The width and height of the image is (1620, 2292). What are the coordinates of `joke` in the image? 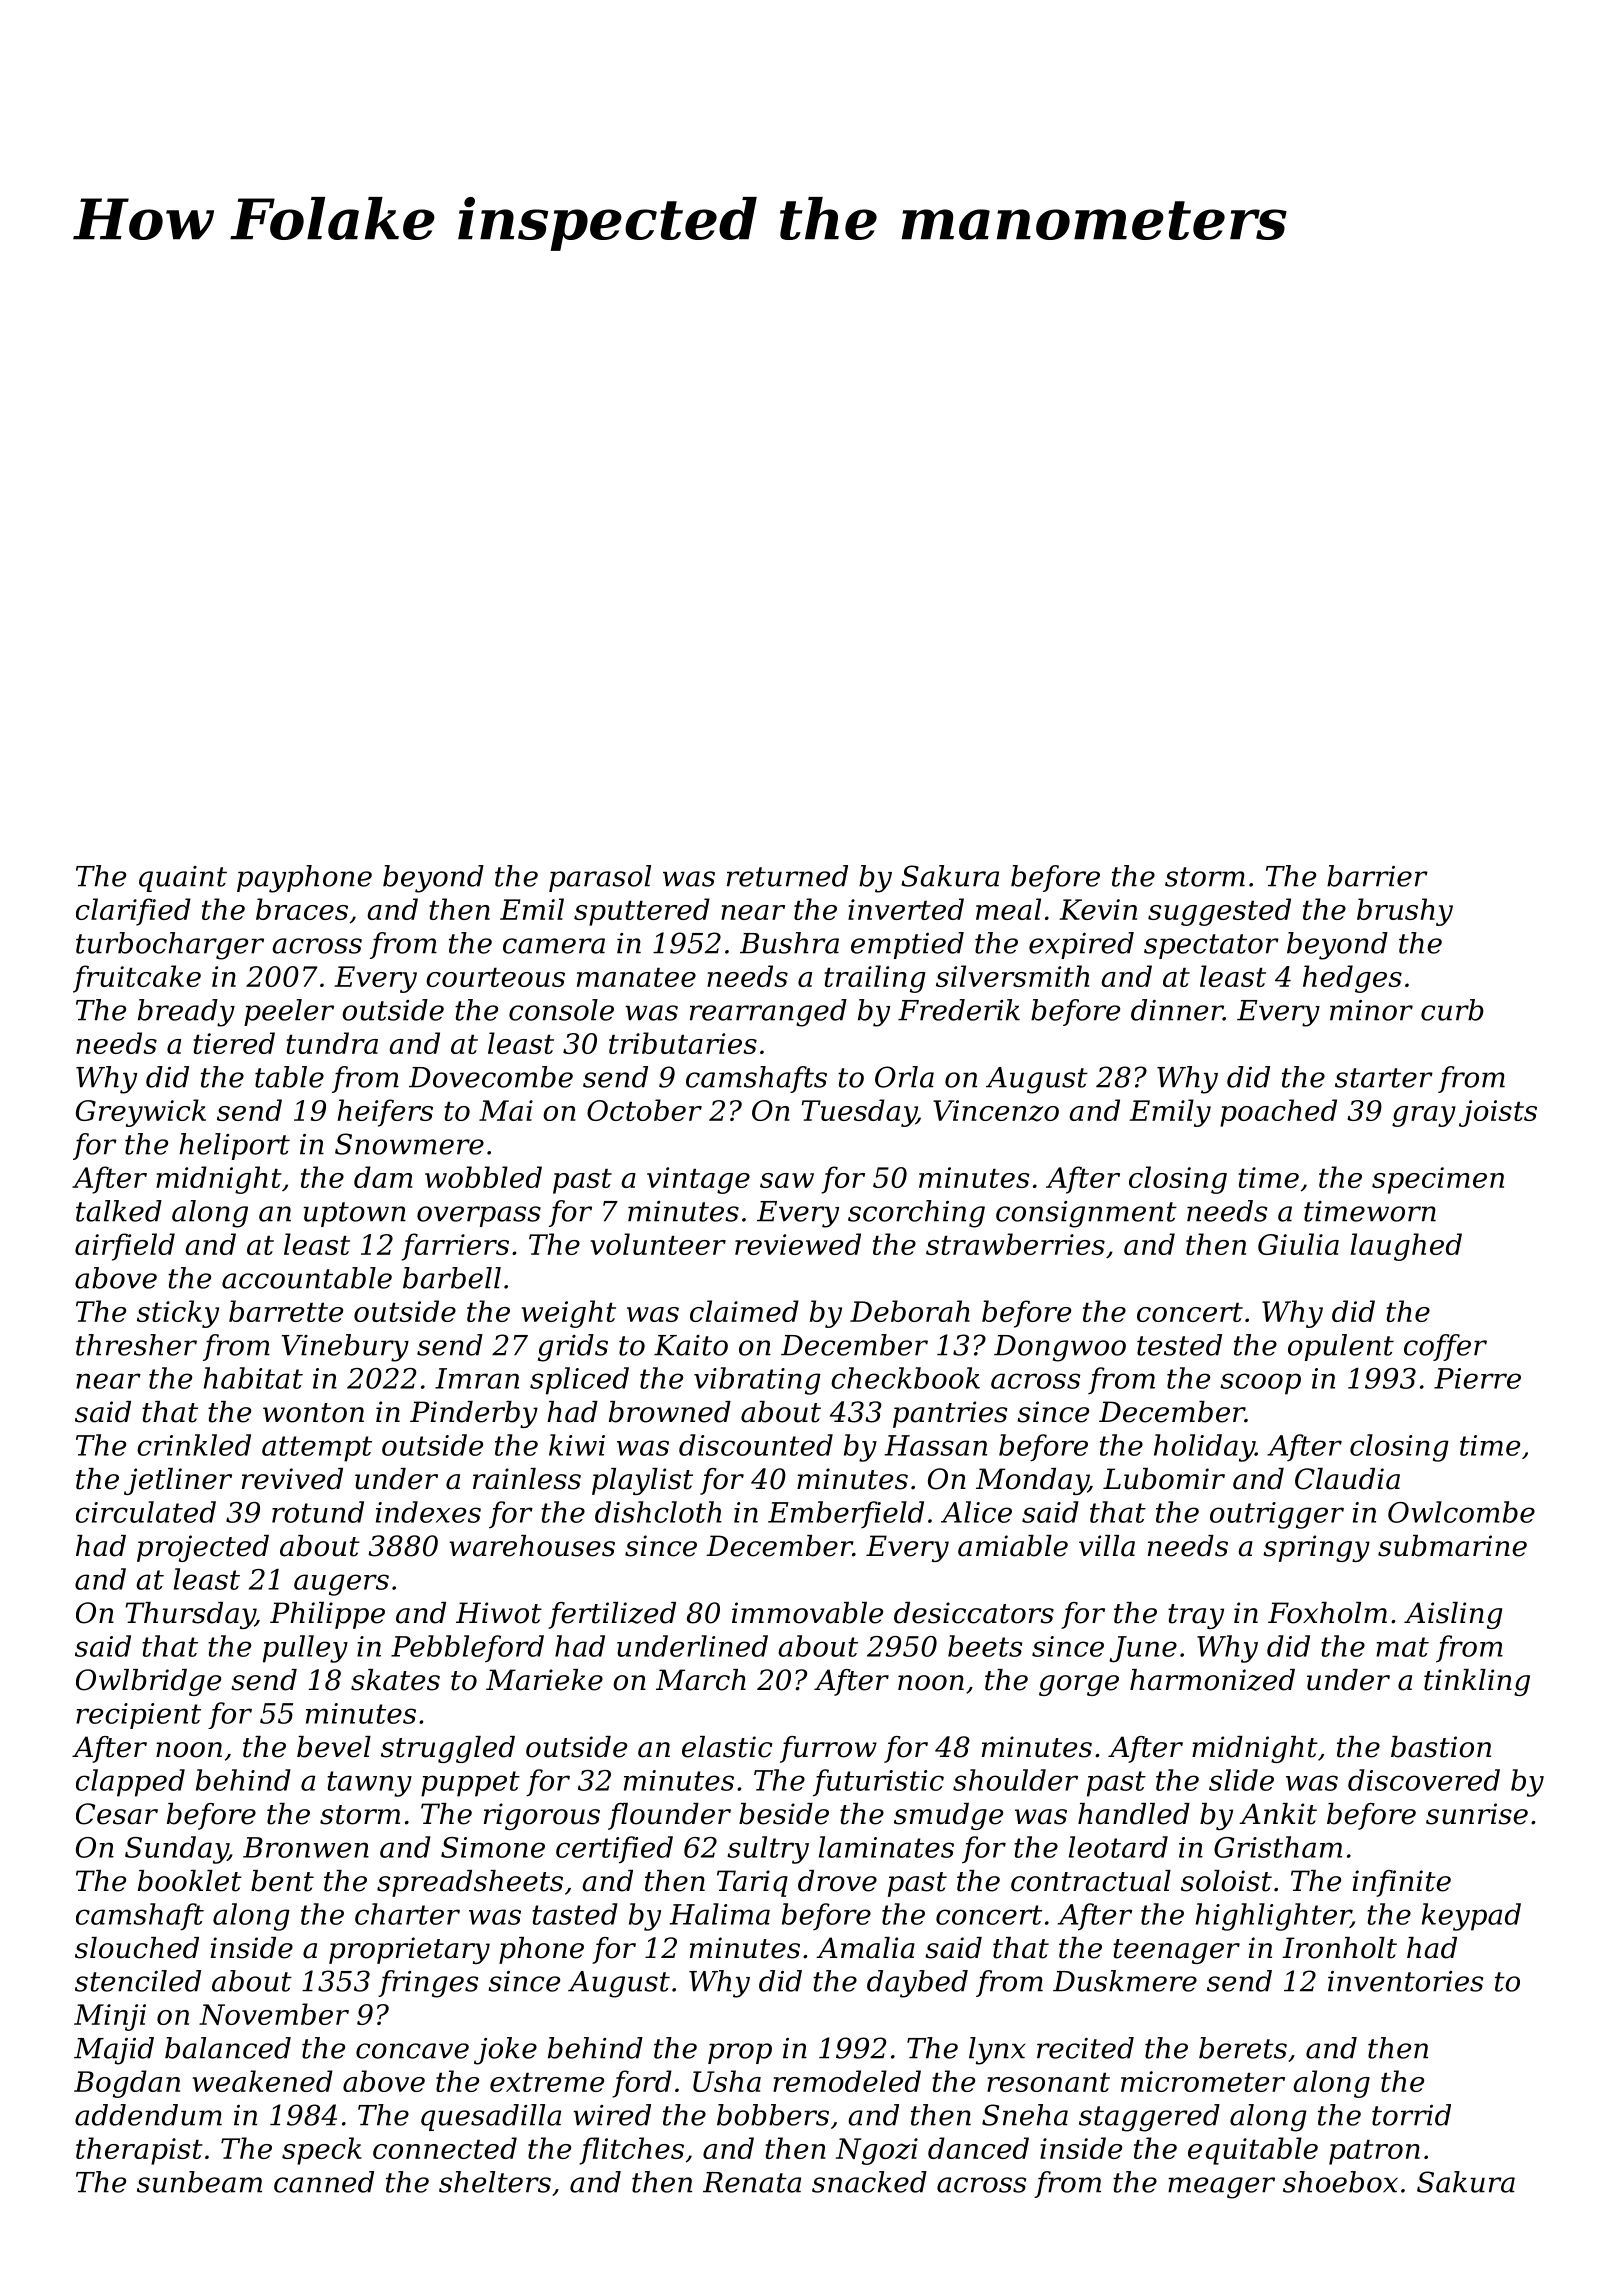 It's located at (505, 2051).
